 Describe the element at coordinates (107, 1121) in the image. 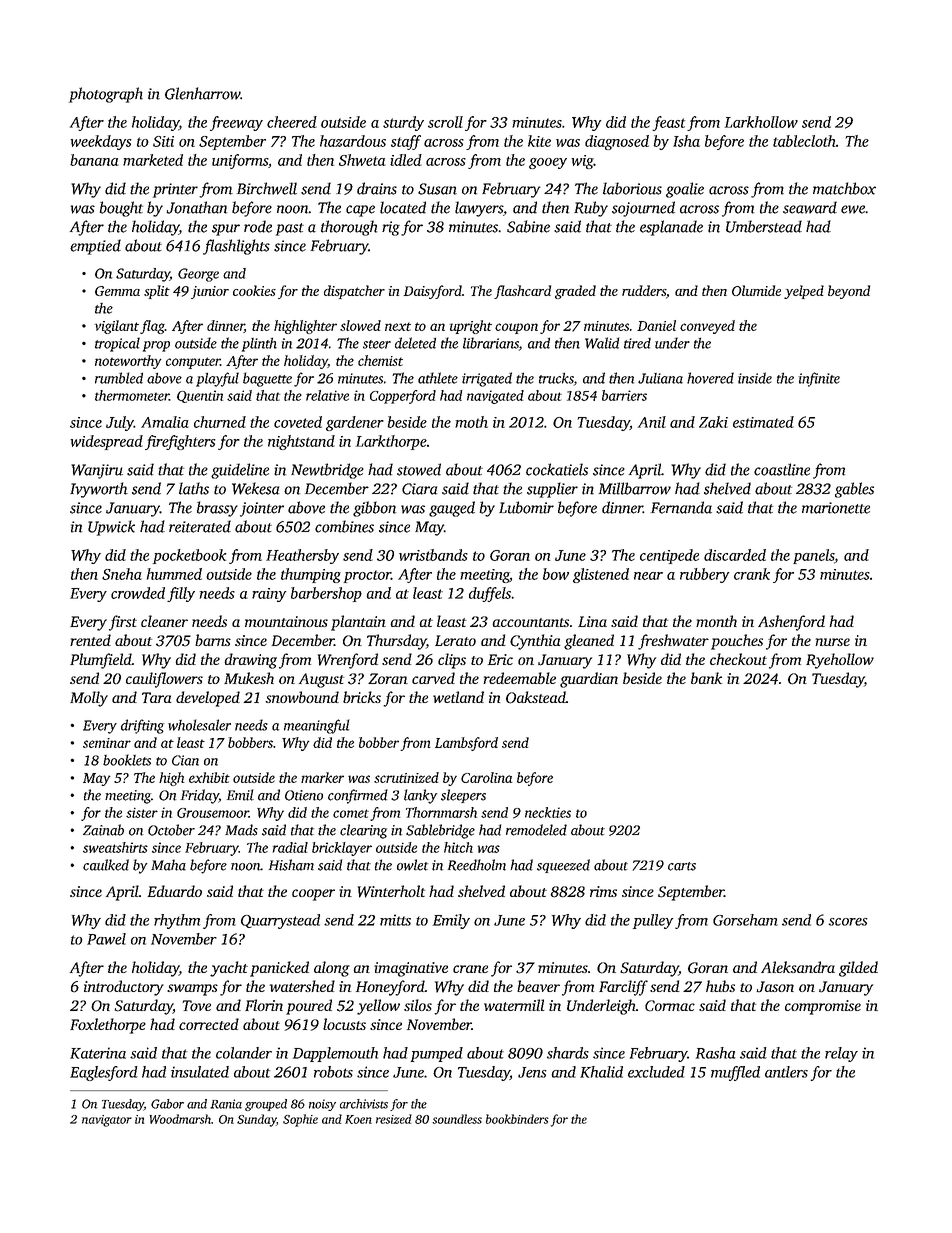

I see `navigator` at that location.
